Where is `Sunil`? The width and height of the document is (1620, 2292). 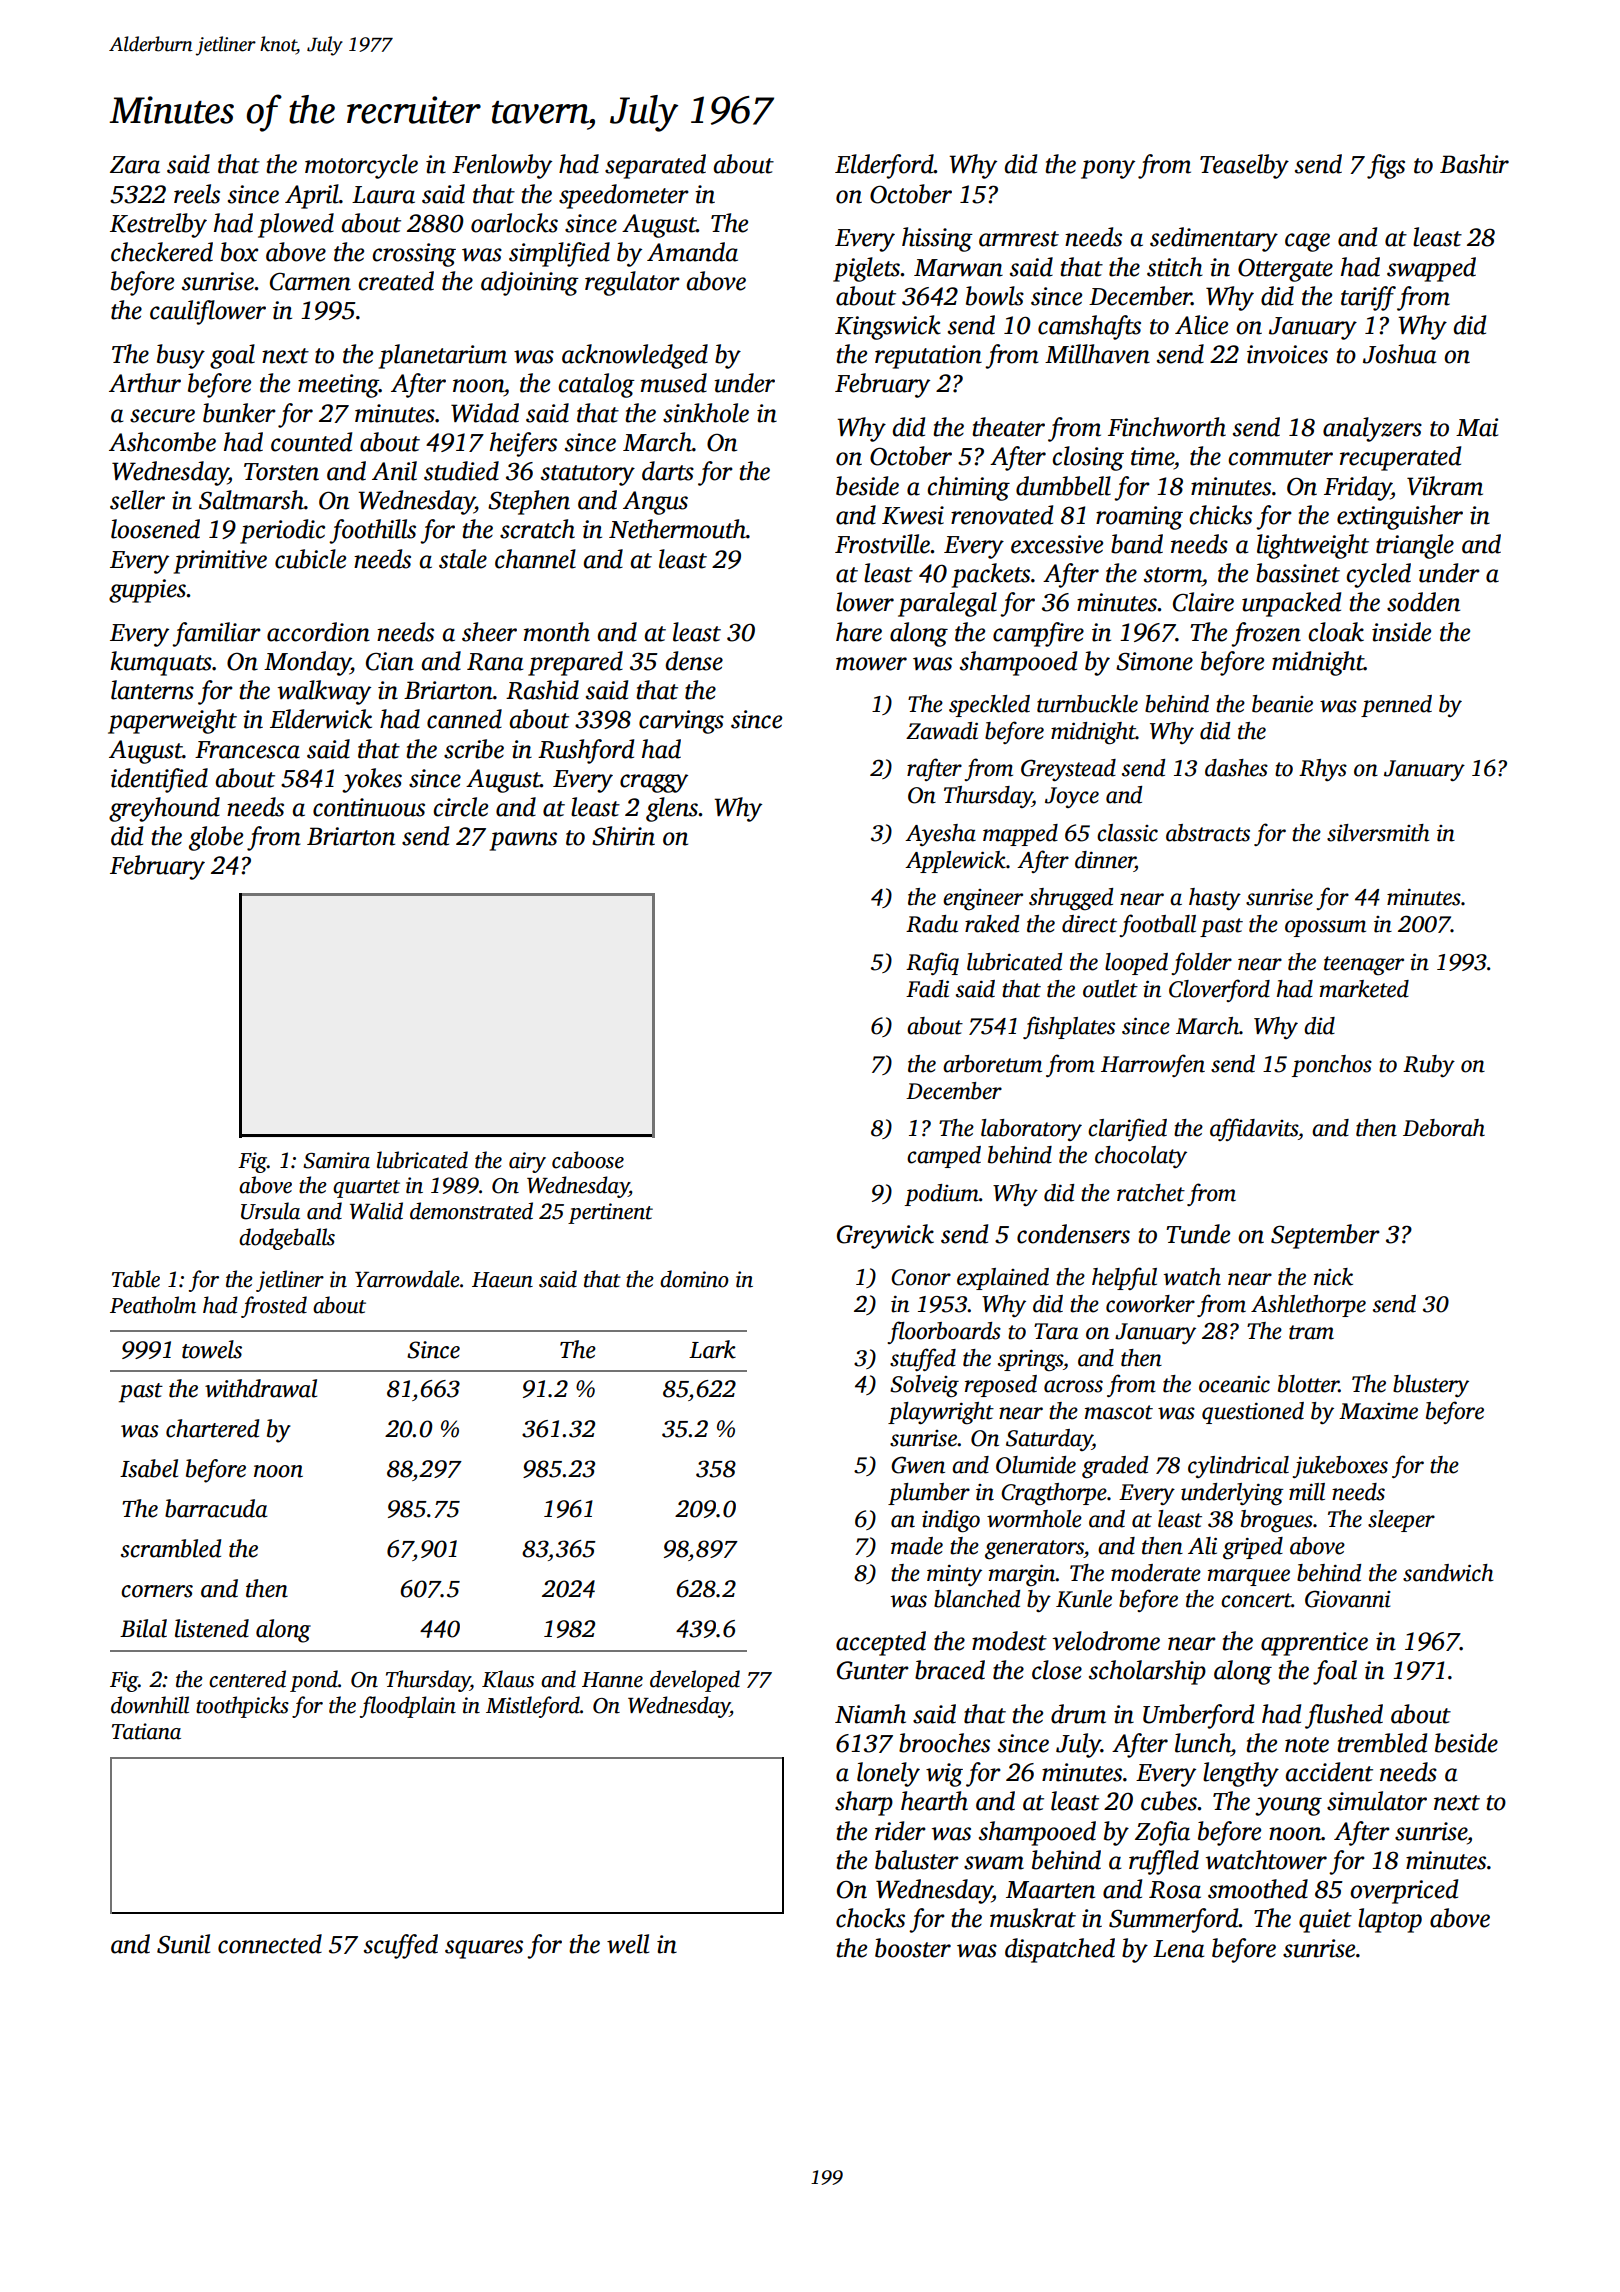
Sunil is located at coordinates (183, 1944).
